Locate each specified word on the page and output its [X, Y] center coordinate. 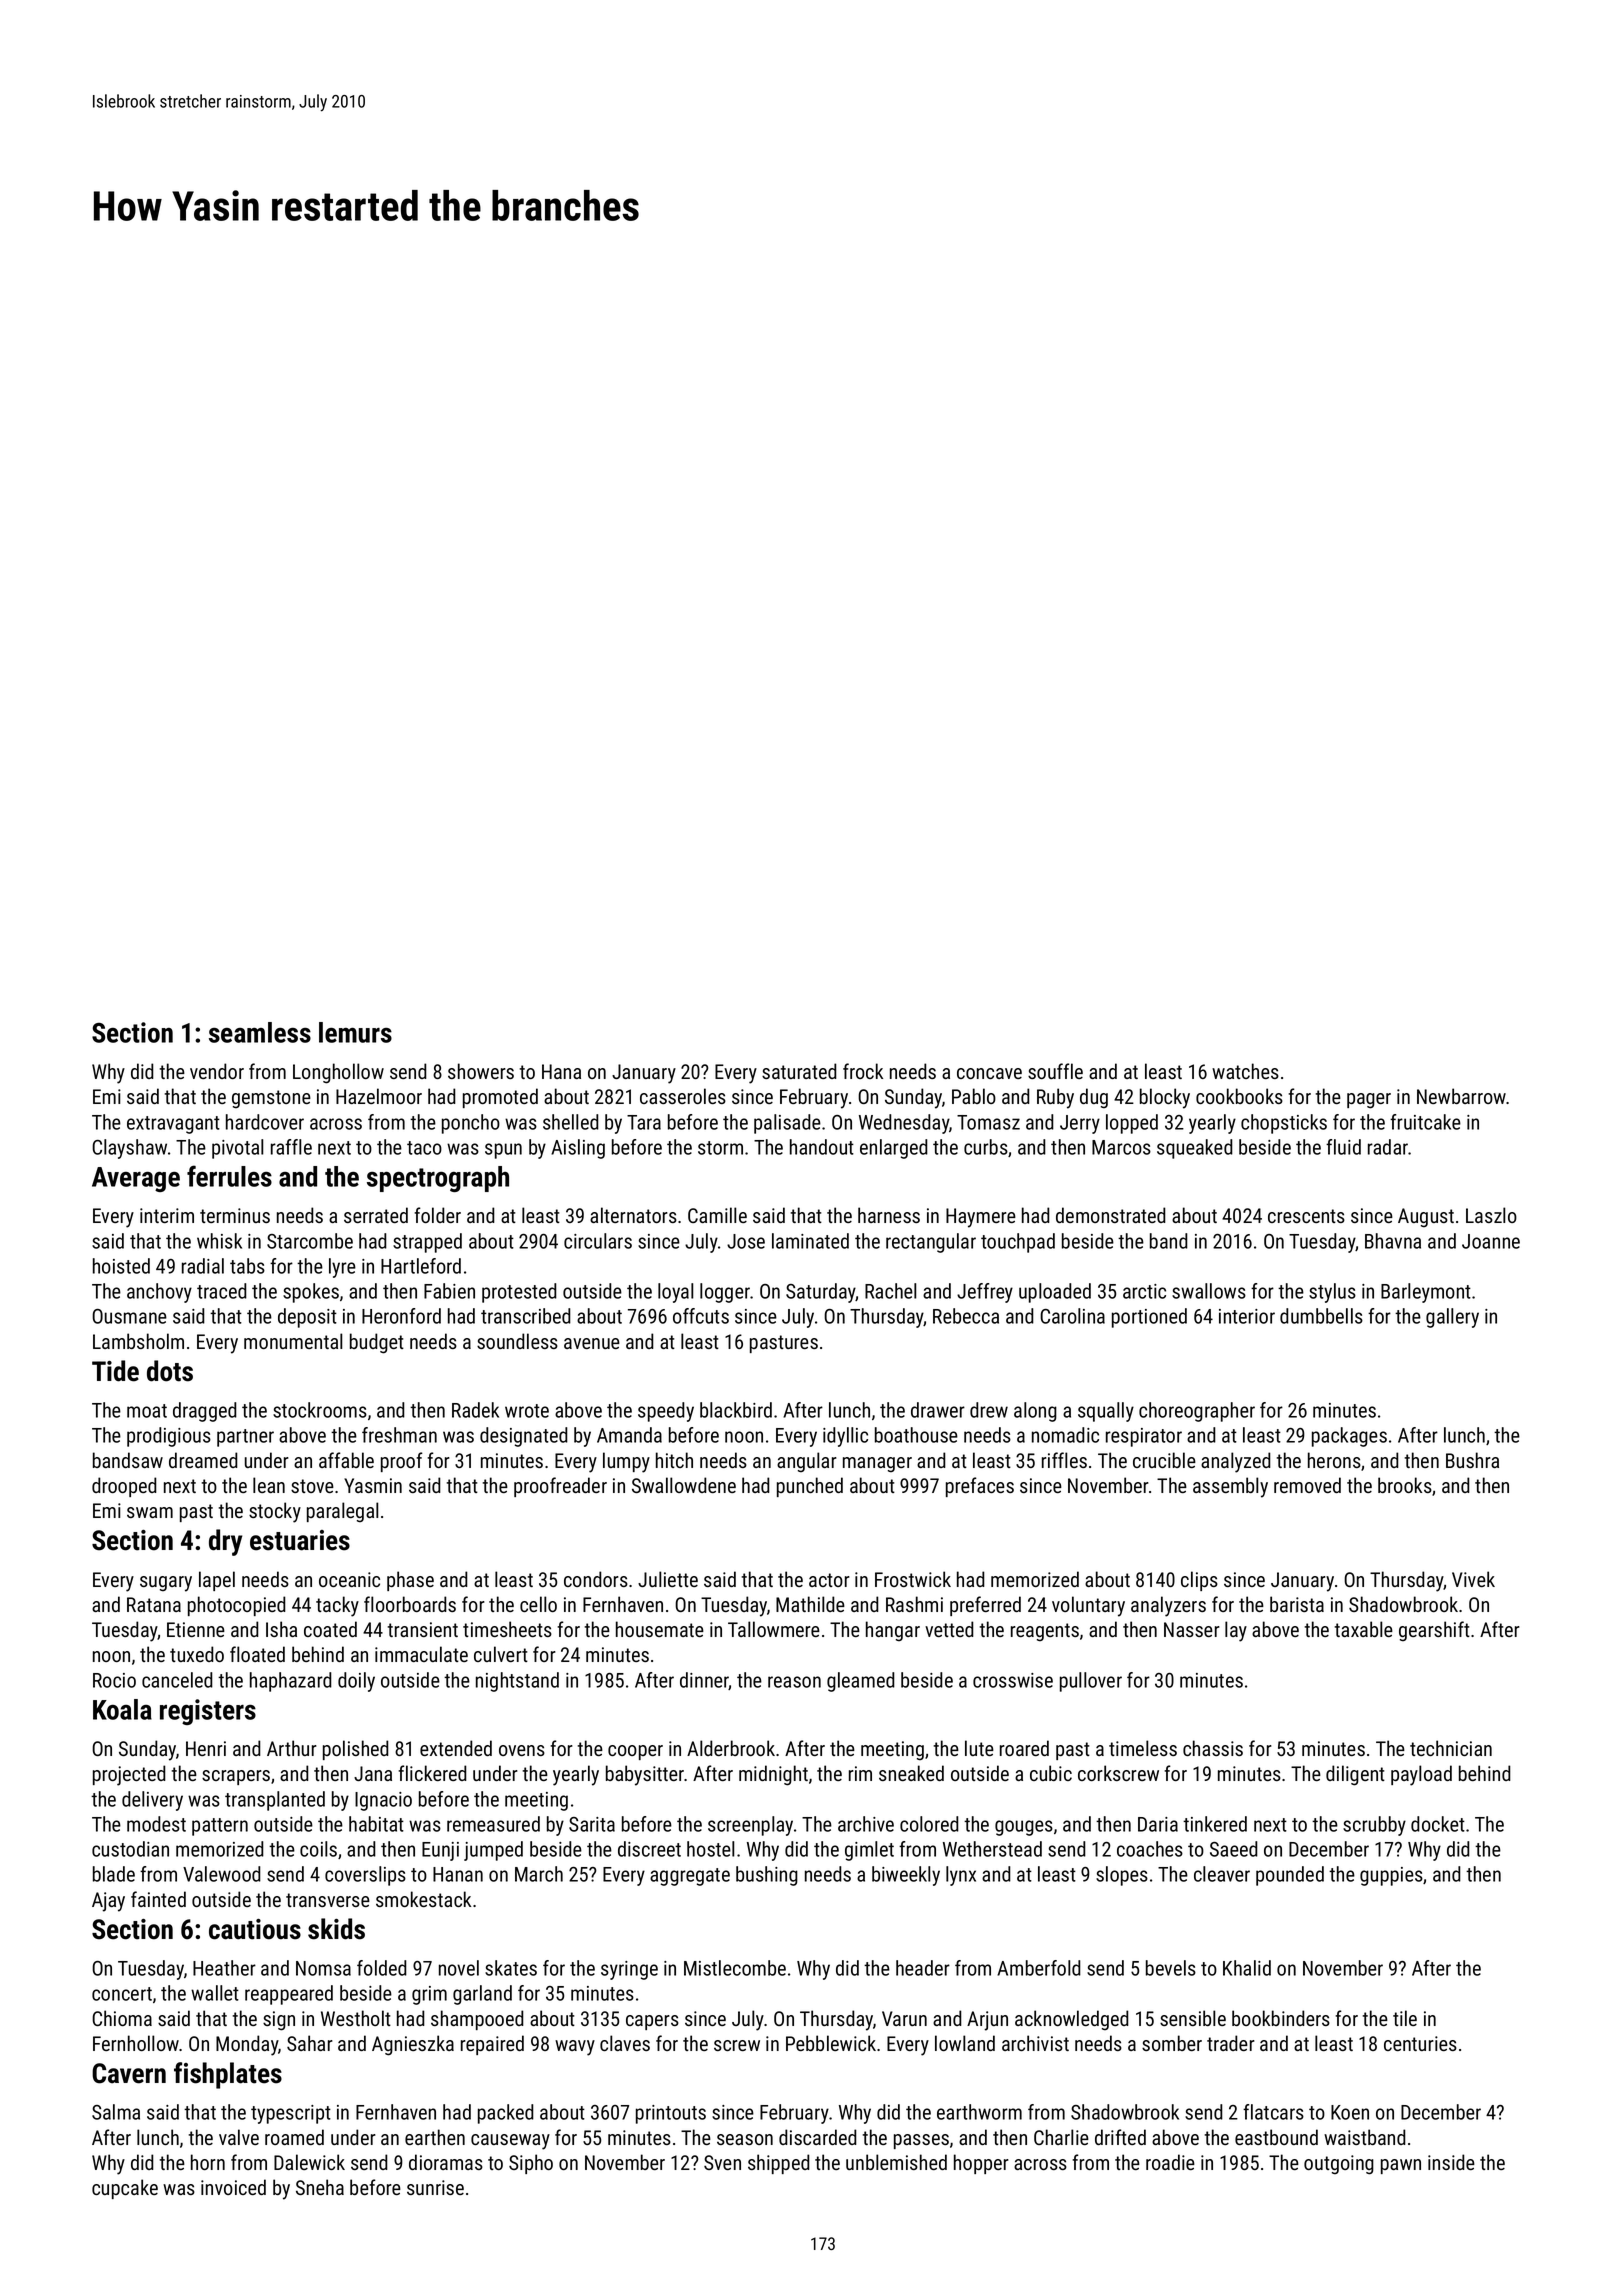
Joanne [1491, 1241]
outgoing [1339, 2165]
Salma [116, 2112]
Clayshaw [129, 1149]
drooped [124, 1487]
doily [356, 1682]
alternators [633, 1215]
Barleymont [1426, 1293]
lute [979, 1748]
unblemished [896, 2162]
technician [1451, 1748]
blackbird [736, 1410]
